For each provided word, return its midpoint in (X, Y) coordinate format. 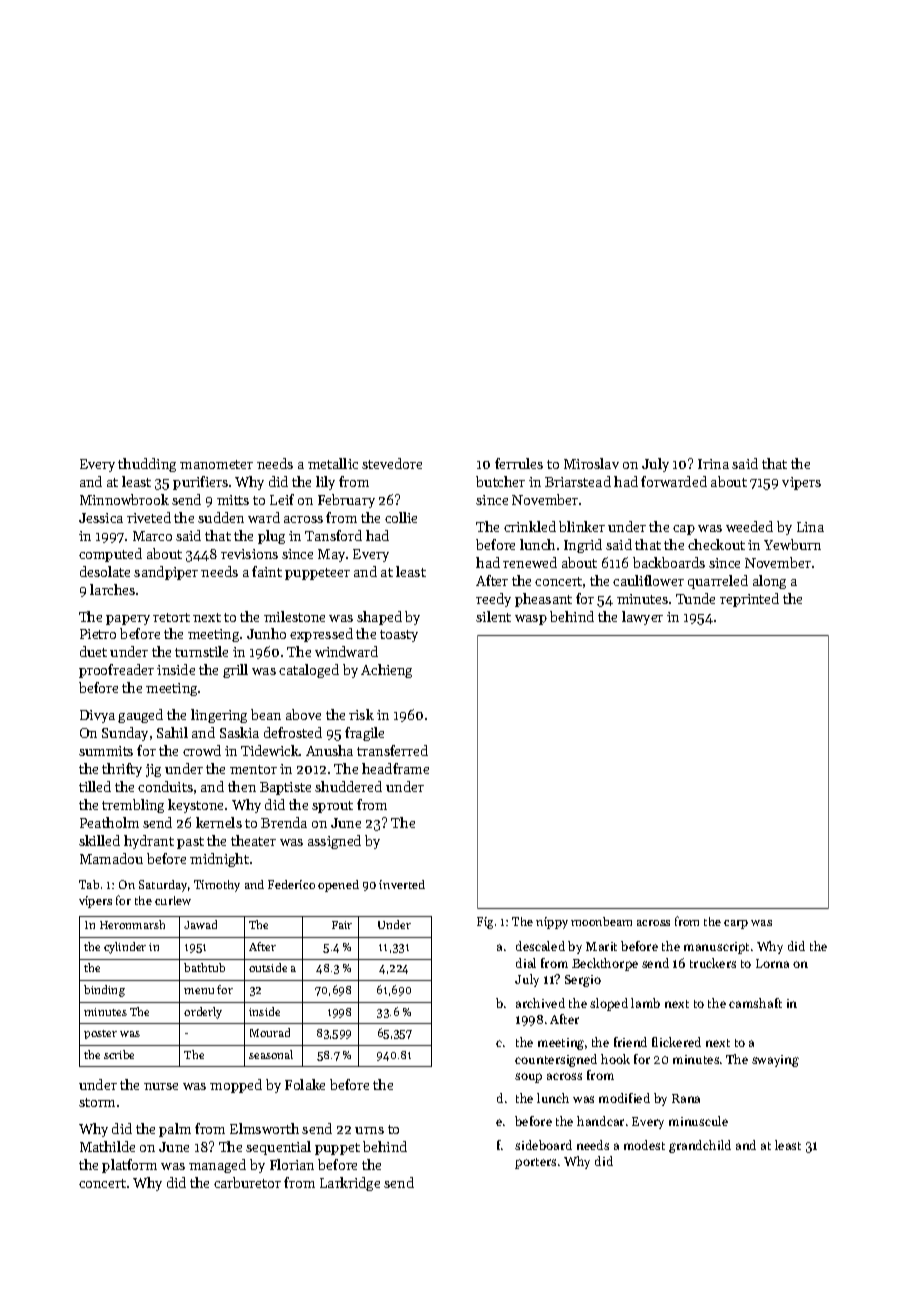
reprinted (749, 600)
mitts (233, 500)
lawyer (642, 618)
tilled (95, 786)
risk (361, 714)
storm (97, 1102)
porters (535, 1163)
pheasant (543, 600)
